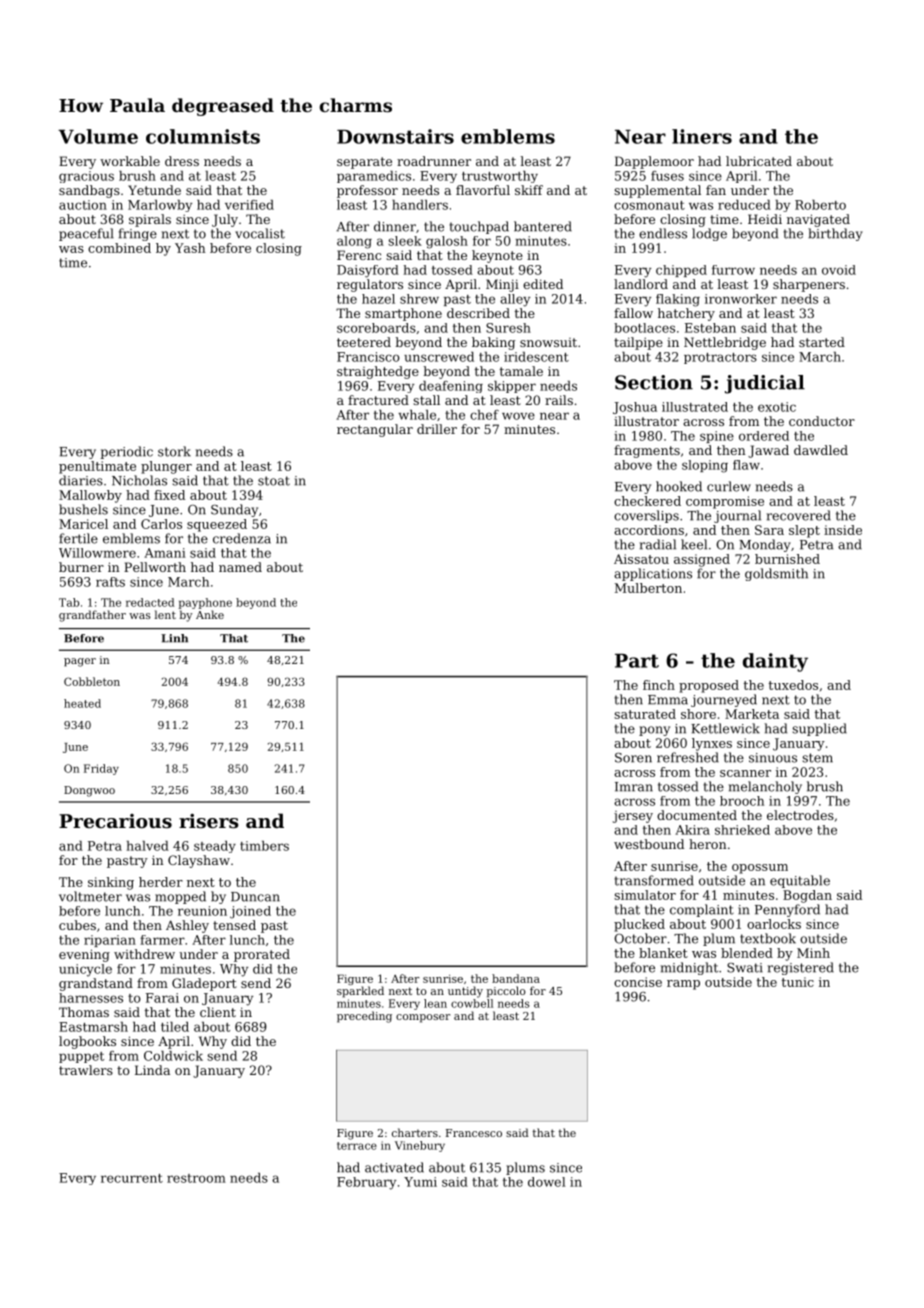 The height and width of the screenshot is (1308, 924). What do you see at coordinates (639, 925) in the screenshot?
I see `plucked` at bounding box center [639, 925].
